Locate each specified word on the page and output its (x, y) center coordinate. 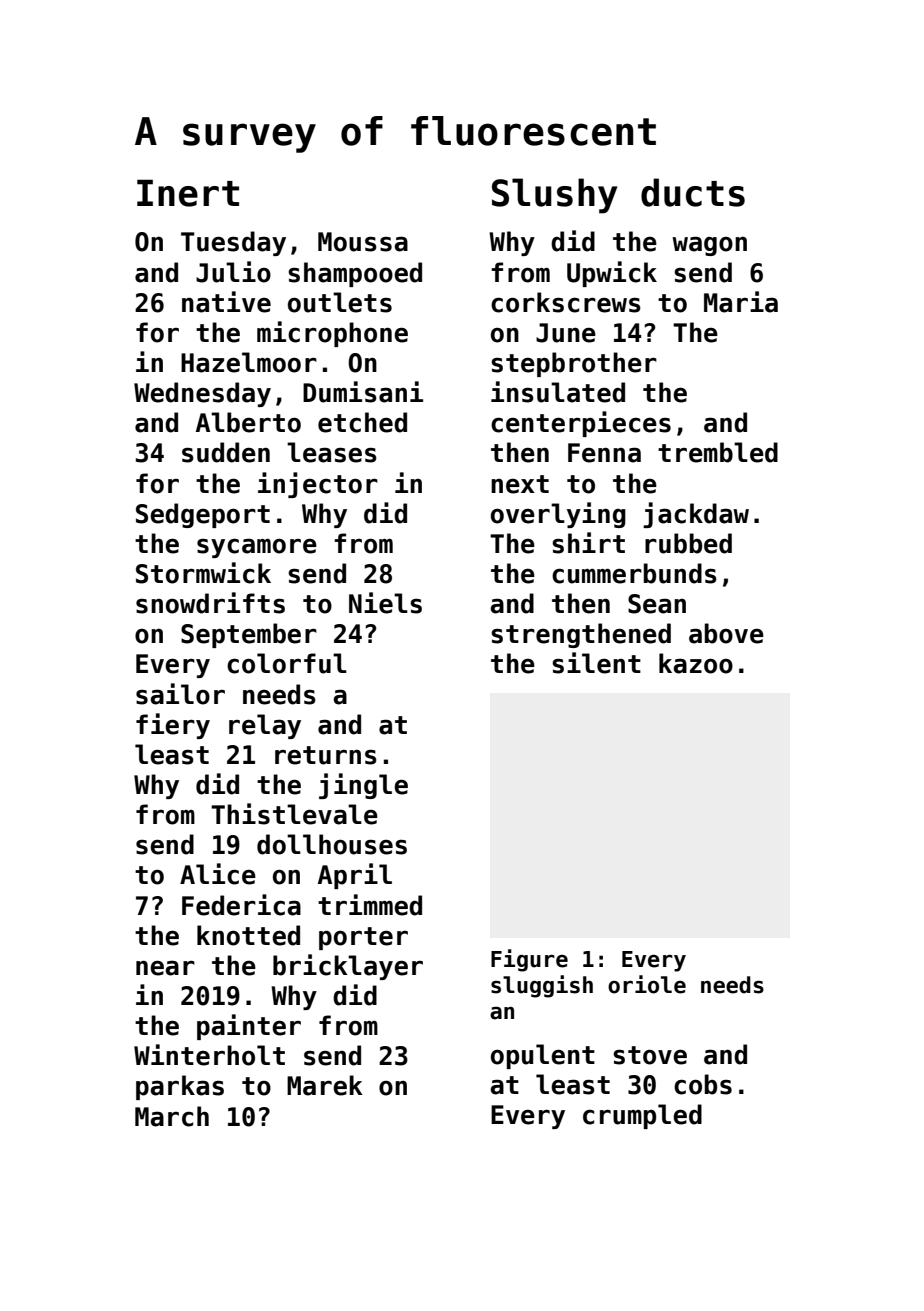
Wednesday (202, 394)
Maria (741, 302)
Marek (325, 1085)
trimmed (370, 905)
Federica (241, 905)
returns (326, 755)
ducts (693, 192)
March (172, 1116)
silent (596, 663)
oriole (647, 984)
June (566, 333)
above (726, 633)
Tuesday (233, 243)
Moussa (363, 242)
